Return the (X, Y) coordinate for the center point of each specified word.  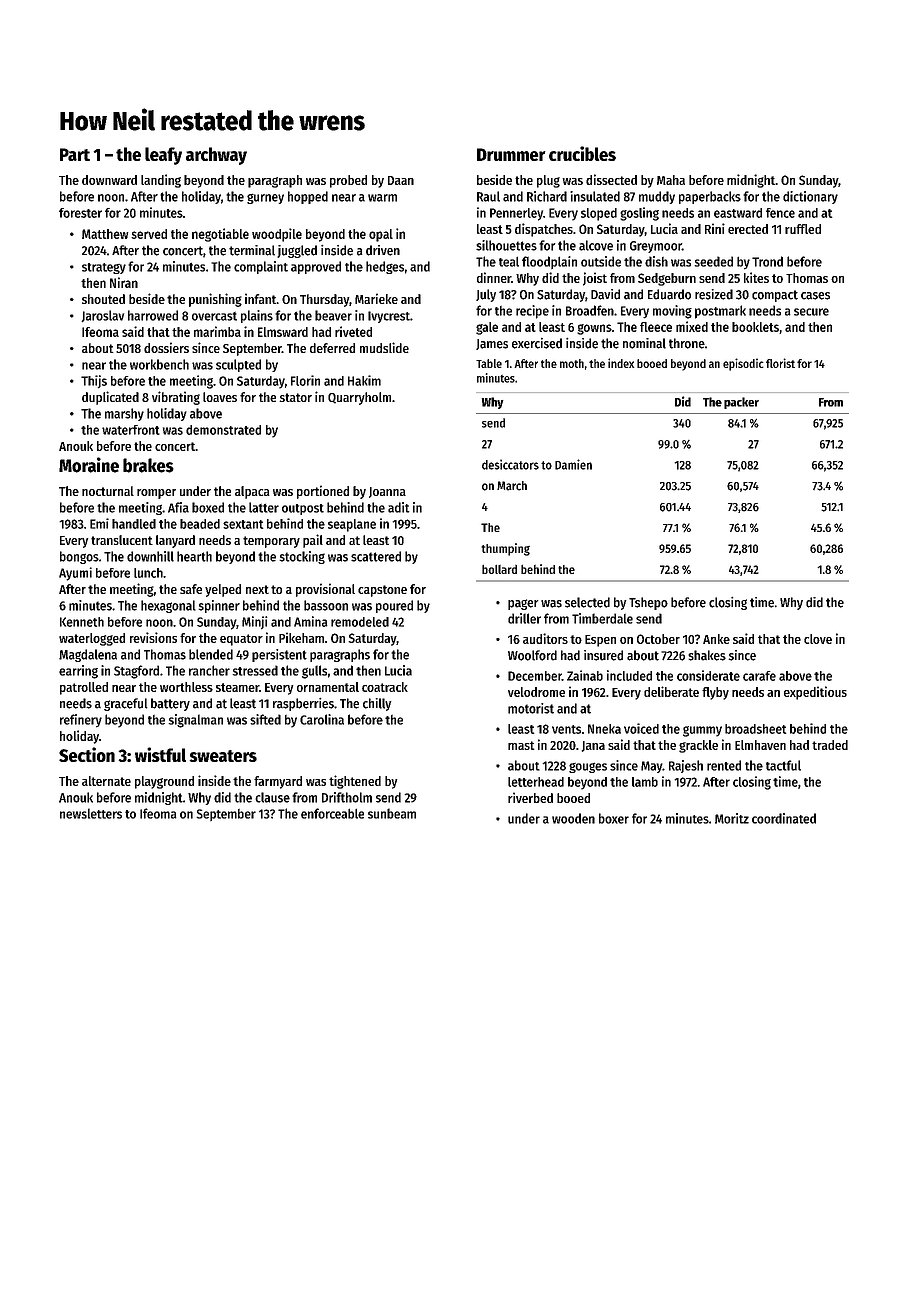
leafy (163, 156)
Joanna (387, 492)
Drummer (511, 154)
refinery (81, 721)
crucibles (582, 153)
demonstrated (223, 430)
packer (741, 403)
